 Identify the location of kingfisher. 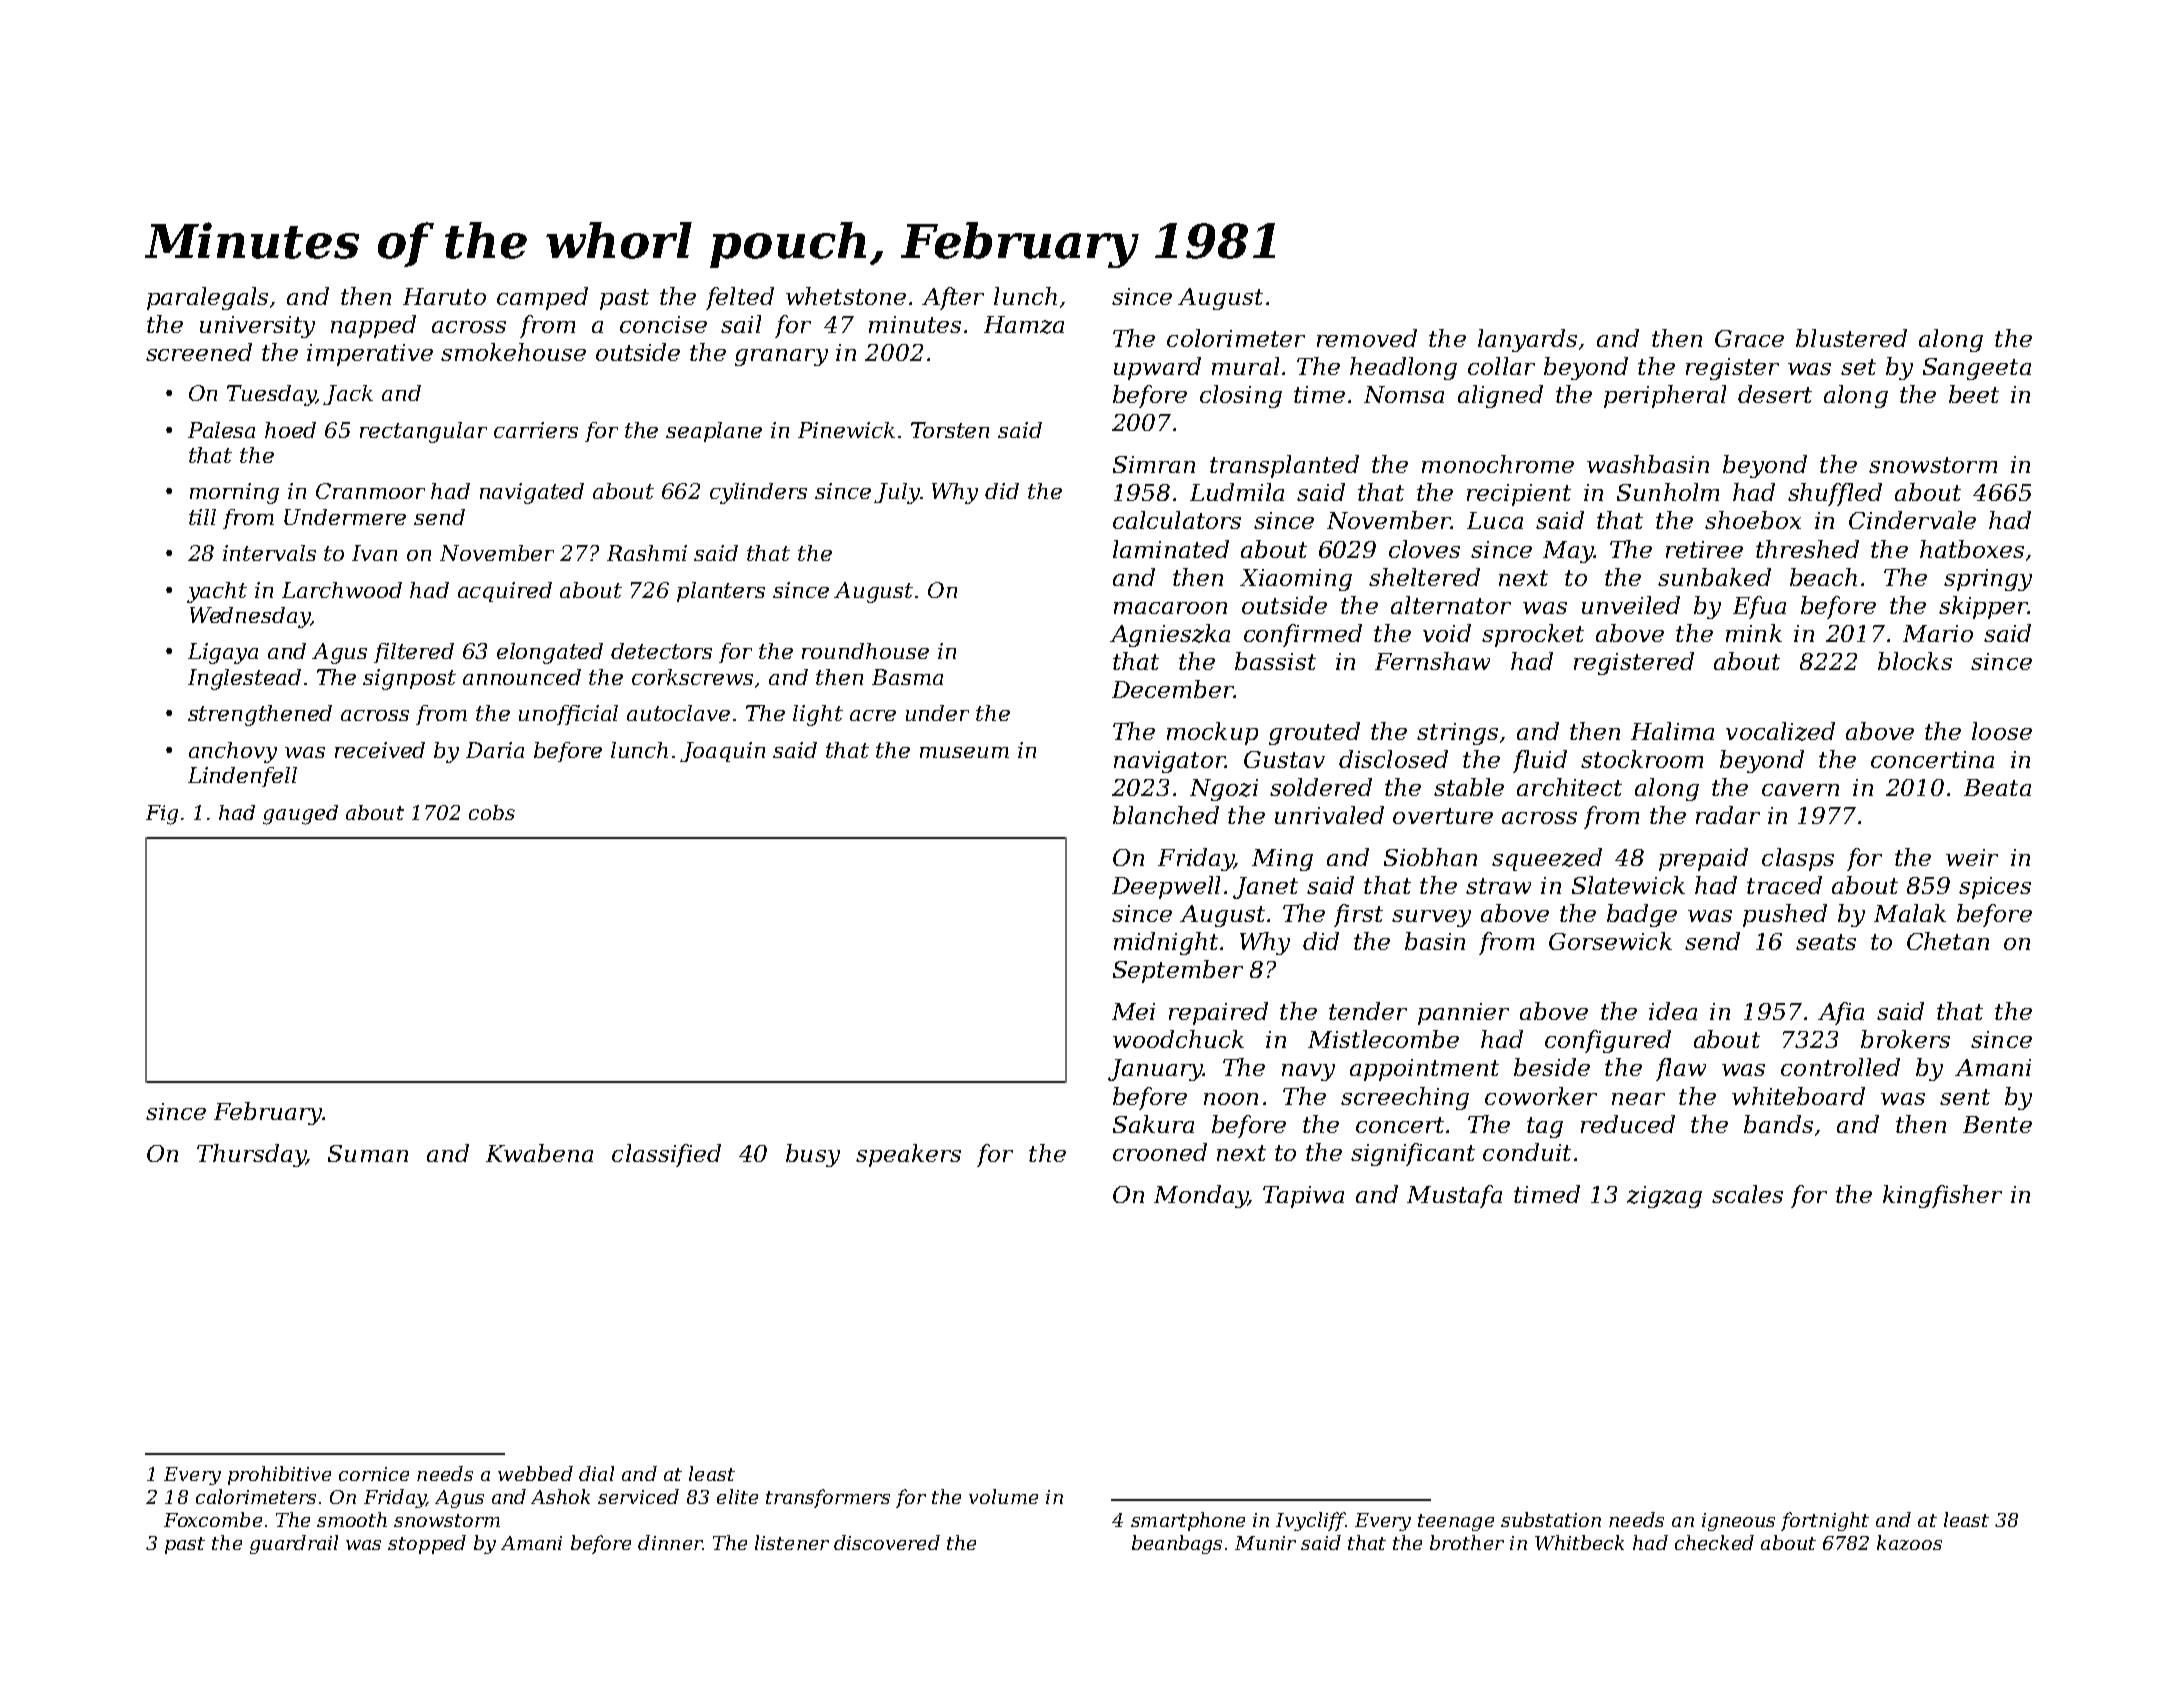
(1942, 1196).
